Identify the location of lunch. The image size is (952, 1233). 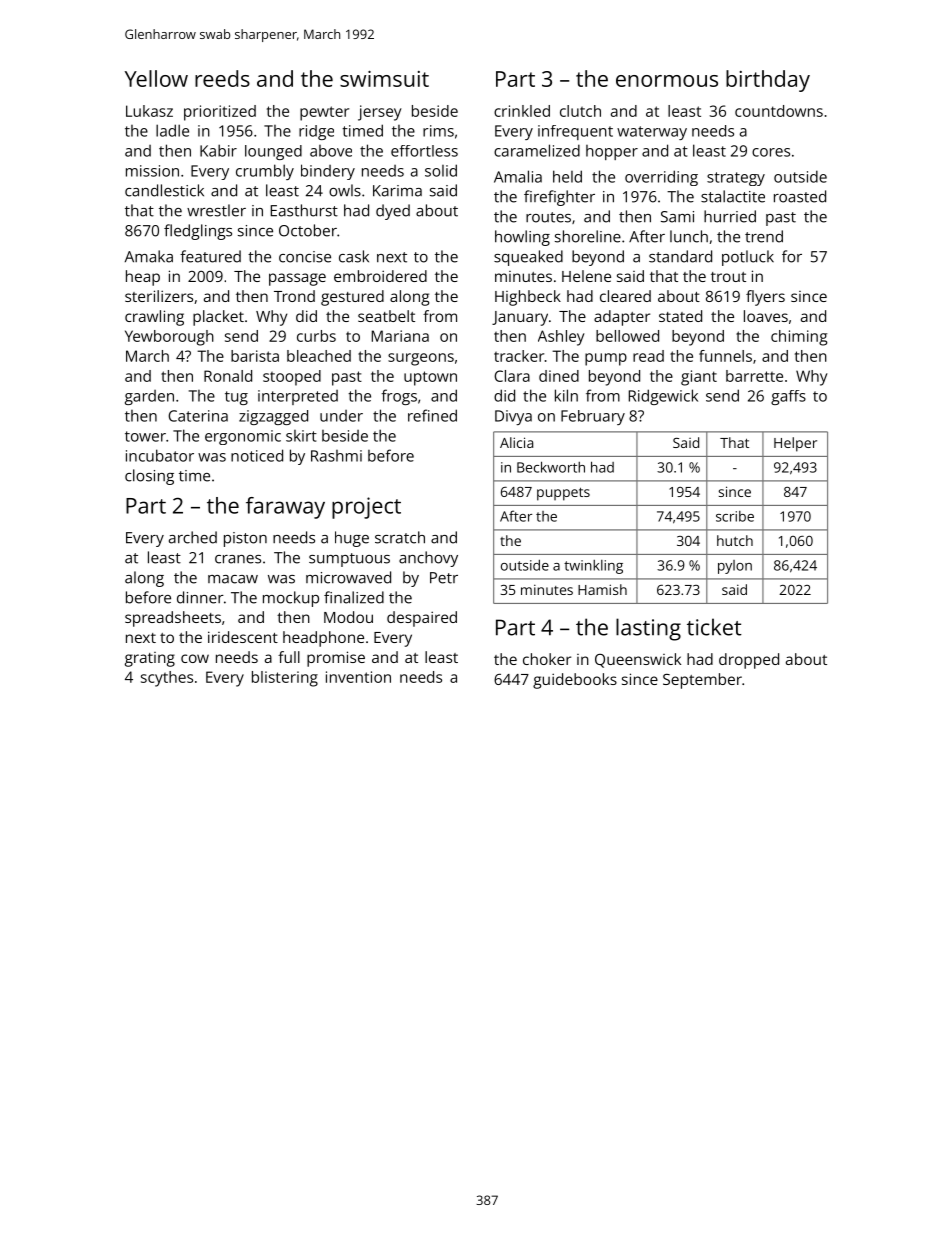
(689, 236).
